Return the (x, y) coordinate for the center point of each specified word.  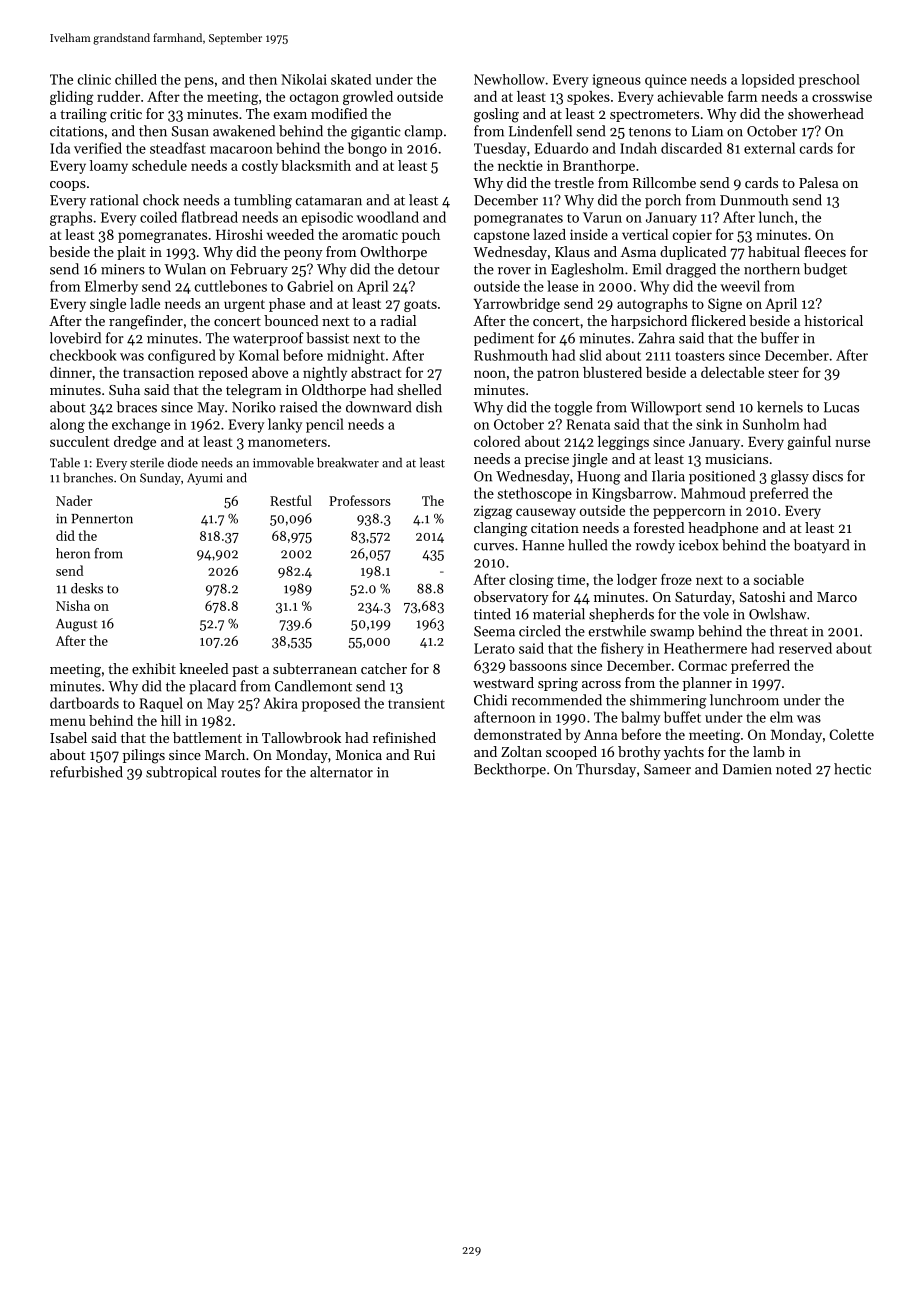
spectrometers (654, 116)
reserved (805, 648)
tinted (492, 614)
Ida (60, 148)
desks (87, 588)
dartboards (84, 703)
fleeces (825, 251)
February (259, 270)
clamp (424, 132)
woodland (387, 217)
